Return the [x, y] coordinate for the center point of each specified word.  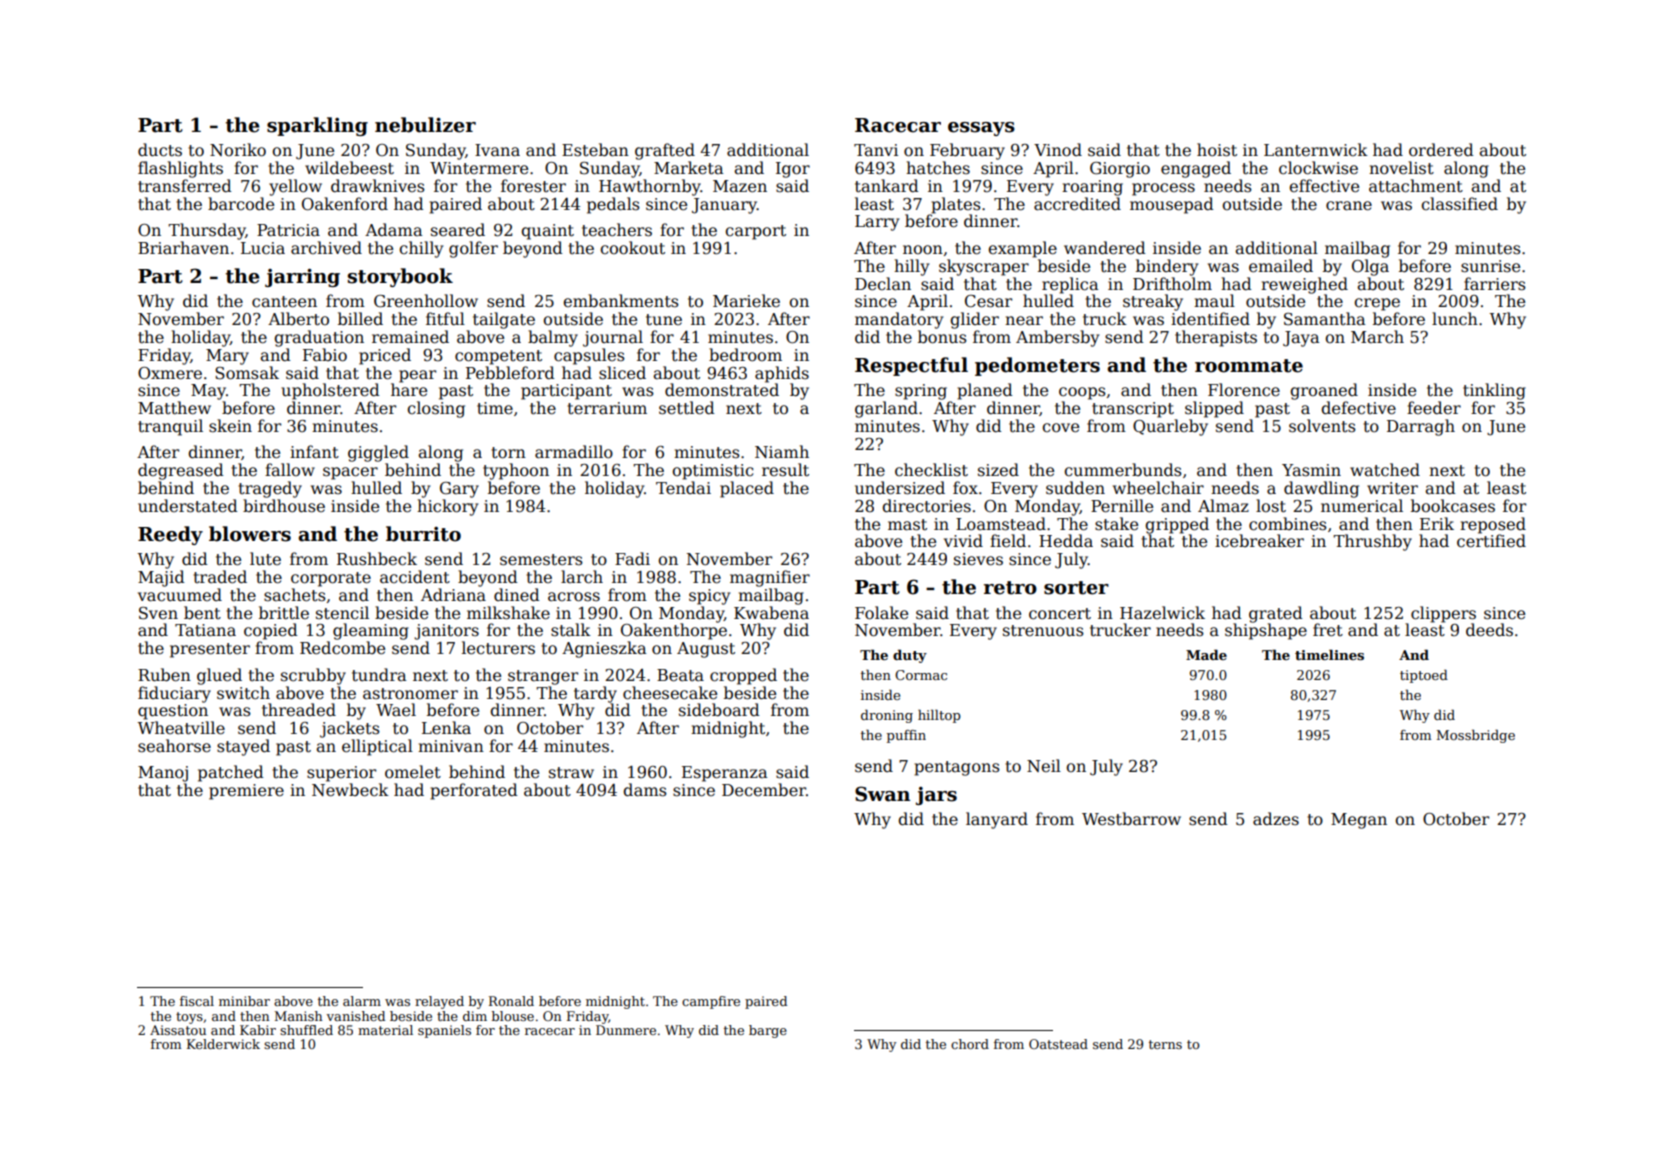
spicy [709, 597]
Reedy [170, 535]
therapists [1216, 338]
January [724, 206]
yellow [295, 187]
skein [230, 425]
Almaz [1223, 506]
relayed [439, 1002]
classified [1459, 204]
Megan [1359, 821]
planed [985, 391]
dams [645, 790]
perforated [474, 791]
